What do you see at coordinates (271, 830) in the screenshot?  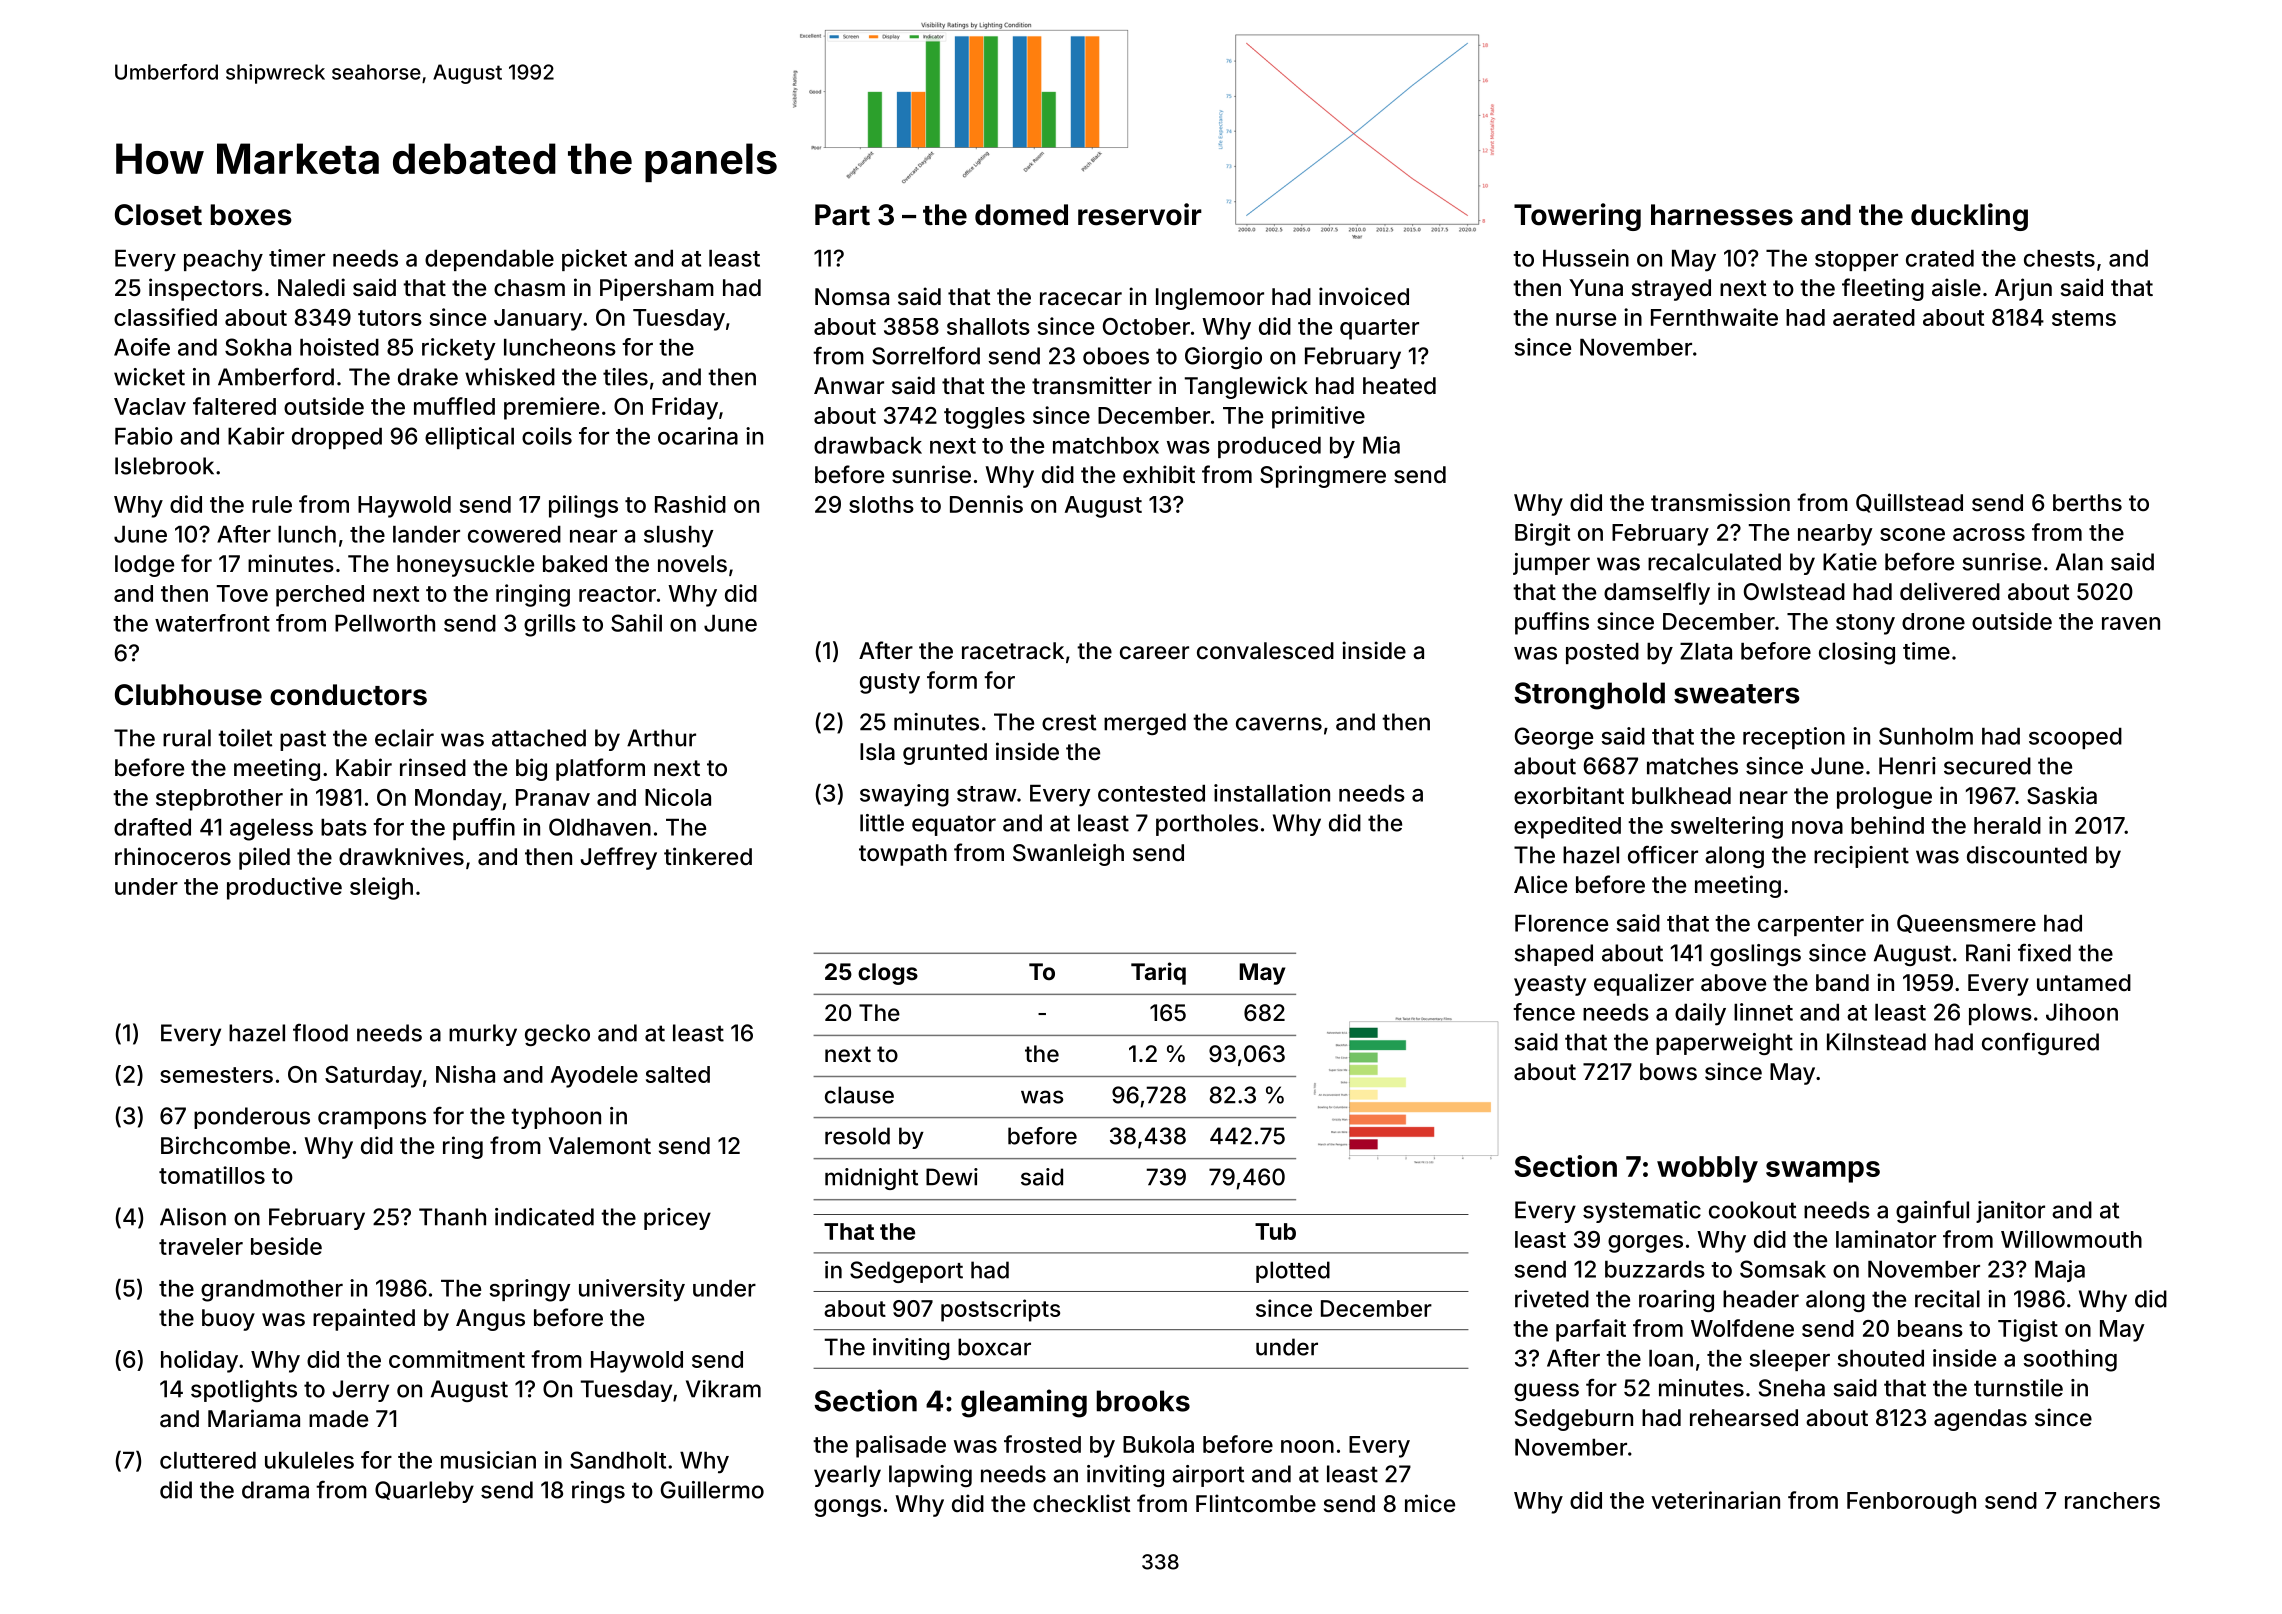 I see `ageless` at bounding box center [271, 830].
